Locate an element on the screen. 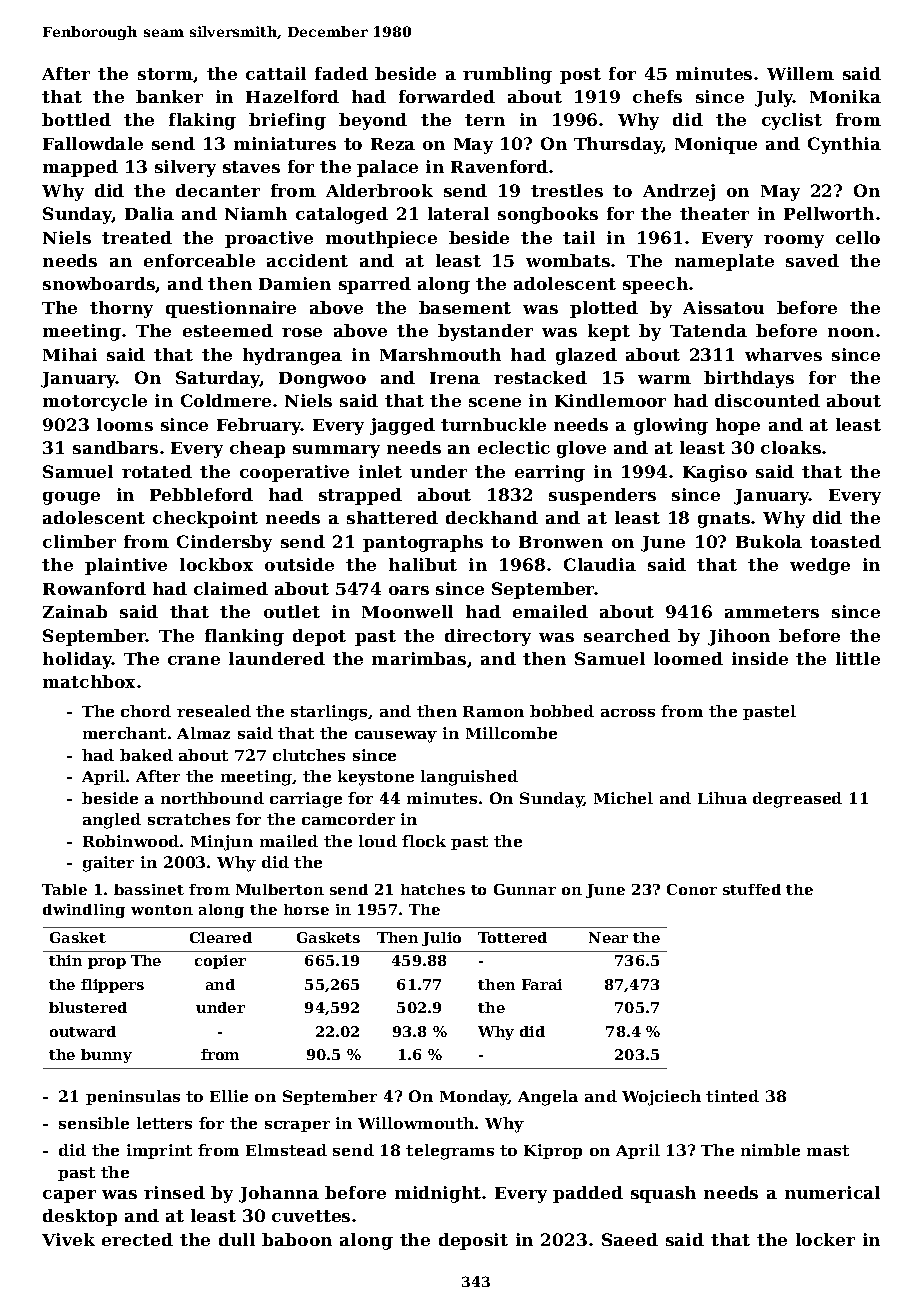 The image size is (924, 1308). inlet is located at coordinates (380, 471).
